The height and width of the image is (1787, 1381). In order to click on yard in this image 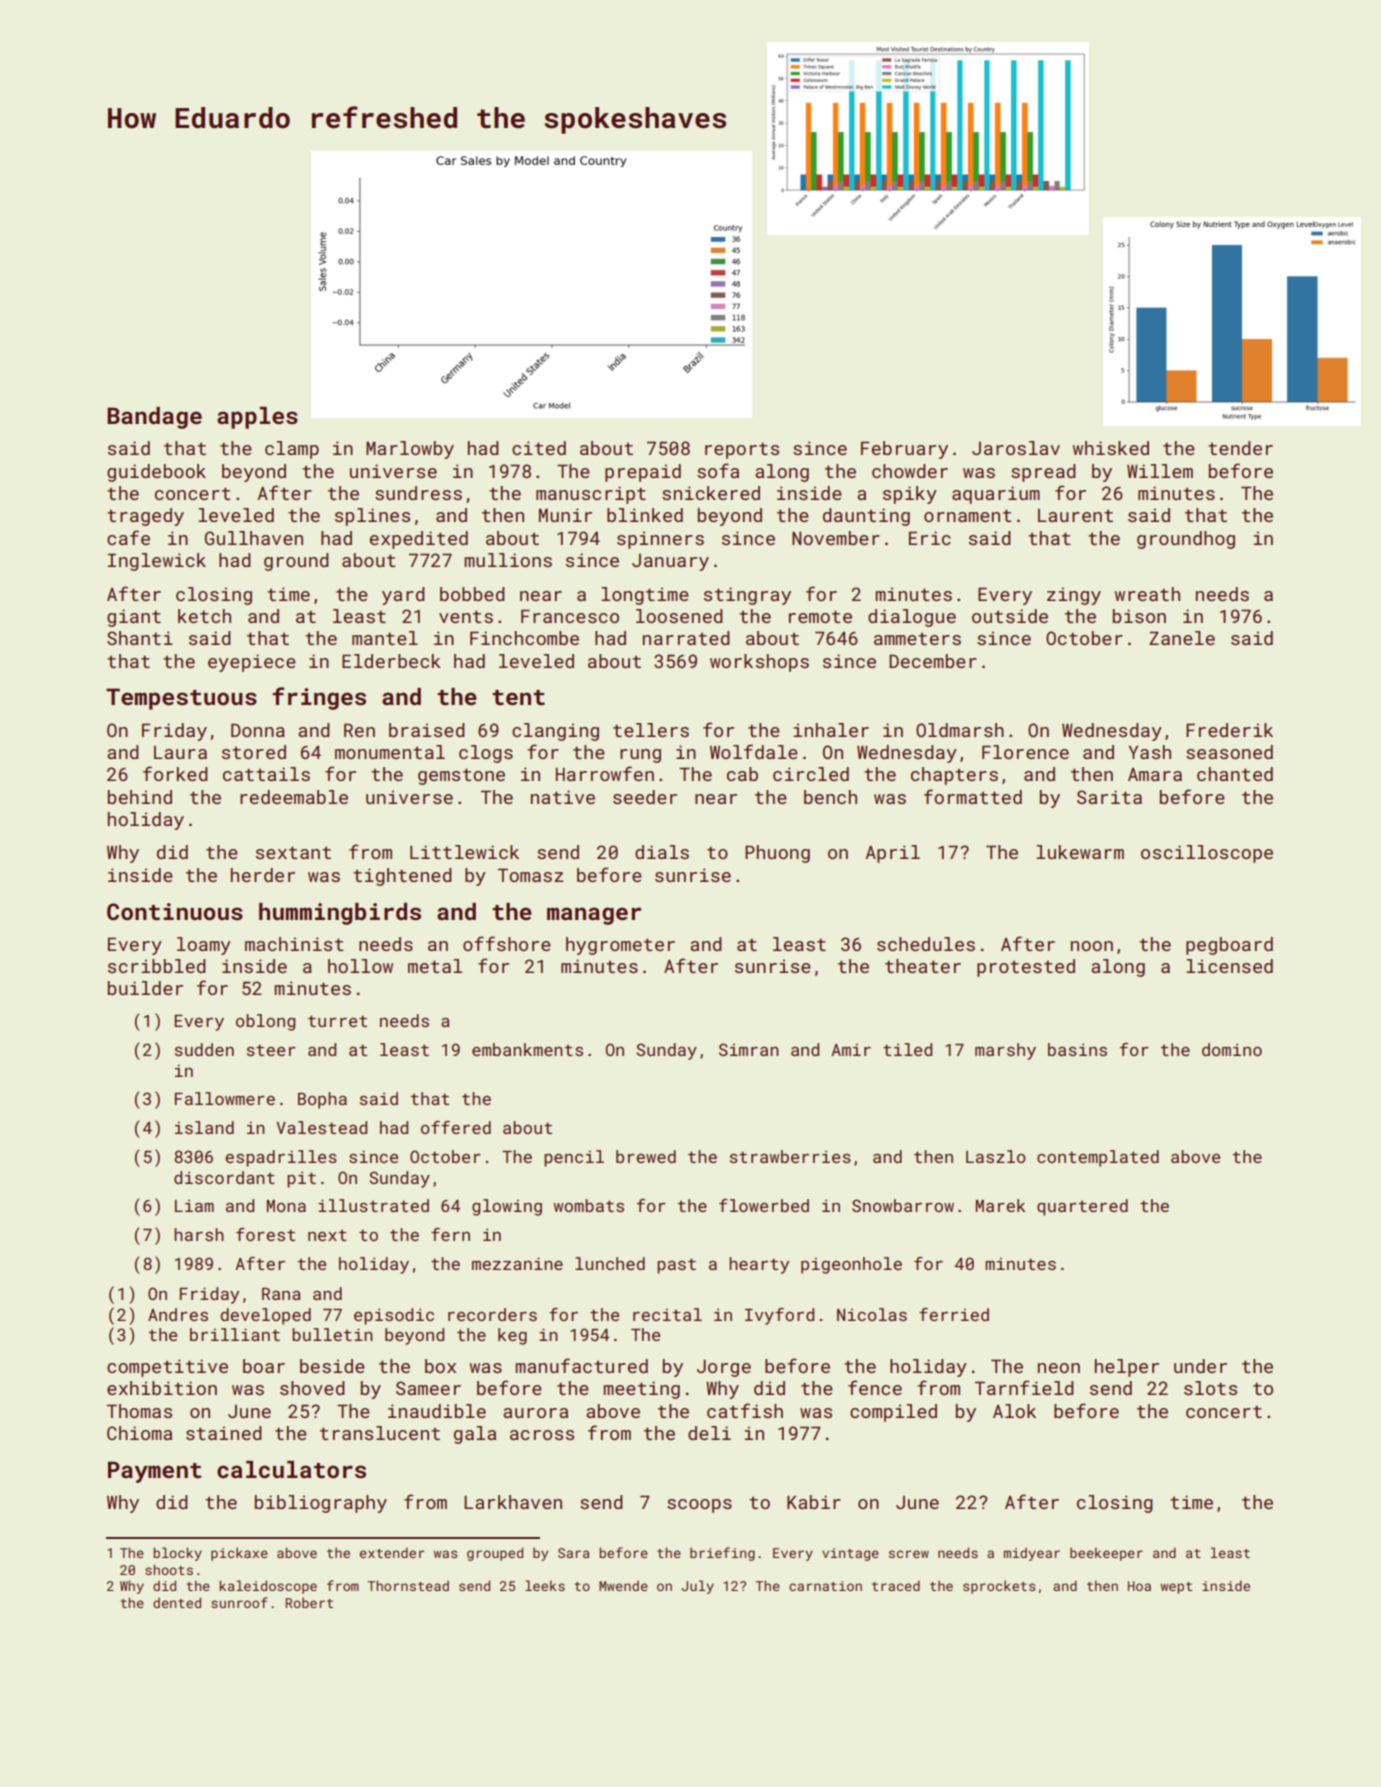, I will do `click(403, 596)`.
